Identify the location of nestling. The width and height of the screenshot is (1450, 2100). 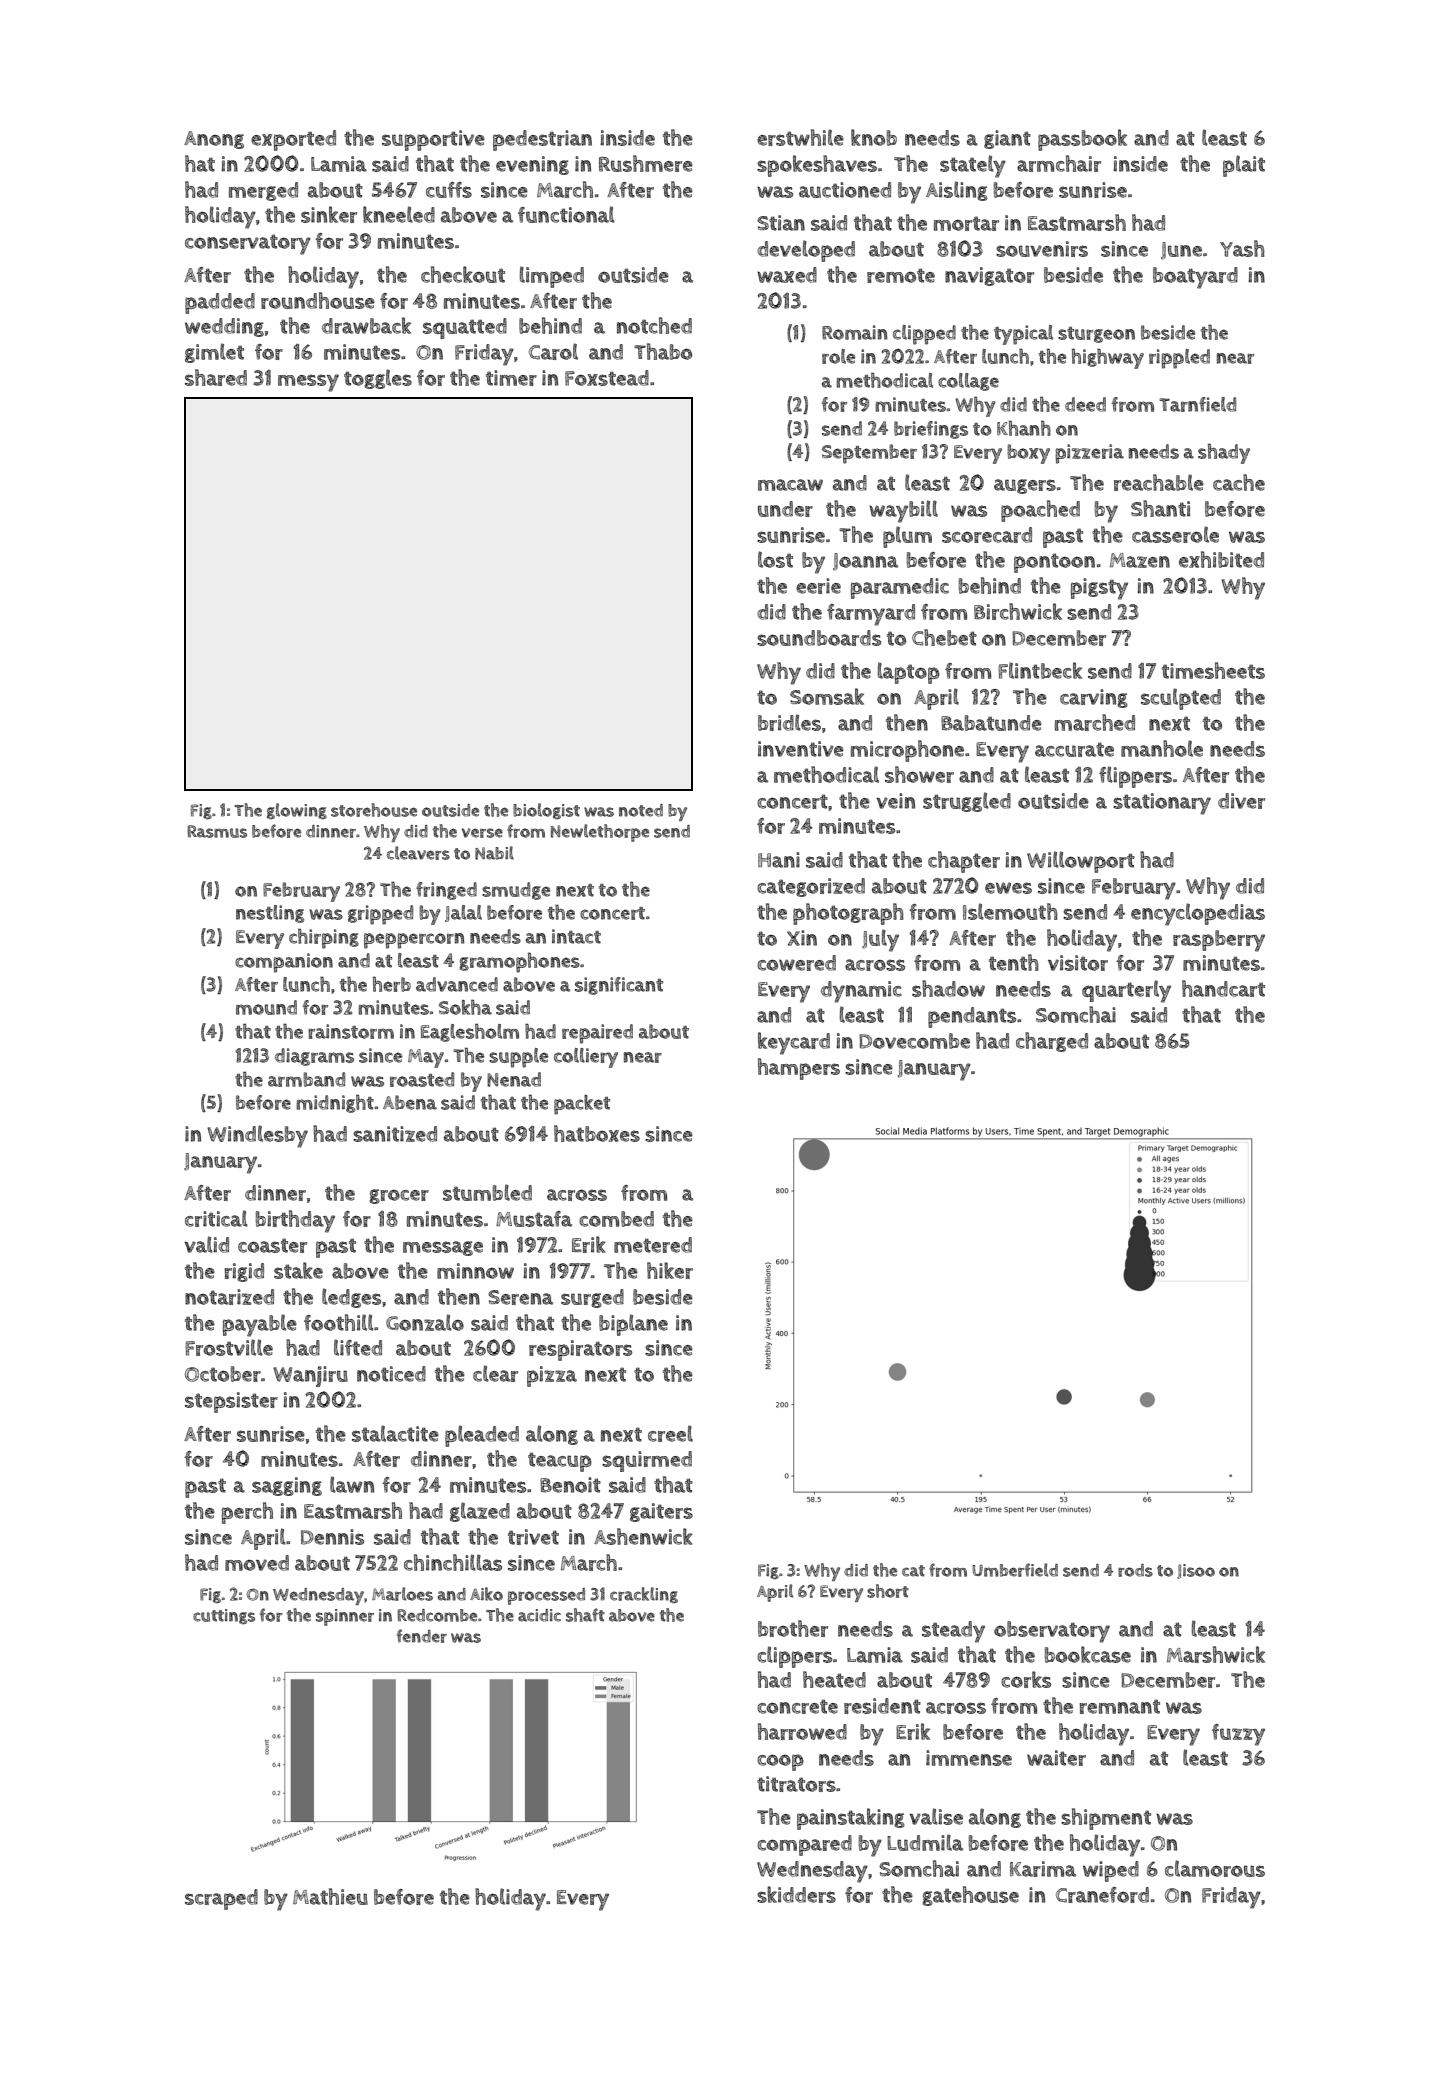
(270, 914).
